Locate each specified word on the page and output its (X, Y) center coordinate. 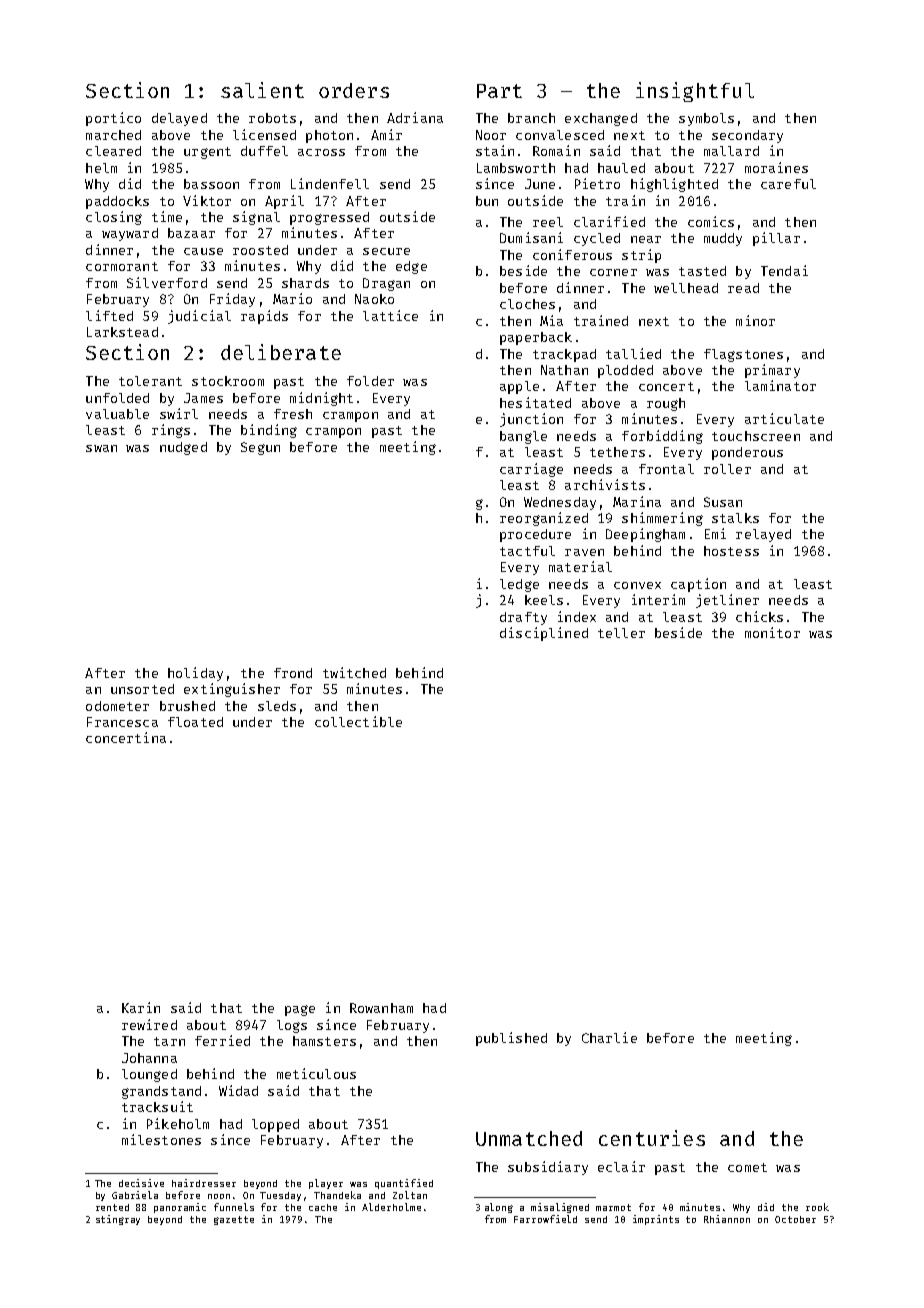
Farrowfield (545, 1219)
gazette (234, 1220)
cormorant (122, 266)
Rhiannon (727, 1219)
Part (499, 91)
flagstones (743, 355)
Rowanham (381, 1008)
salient (262, 90)
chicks (759, 616)
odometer (117, 706)
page (300, 1010)
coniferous (572, 254)
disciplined (544, 634)
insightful (695, 92)
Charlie (609, 1037)
